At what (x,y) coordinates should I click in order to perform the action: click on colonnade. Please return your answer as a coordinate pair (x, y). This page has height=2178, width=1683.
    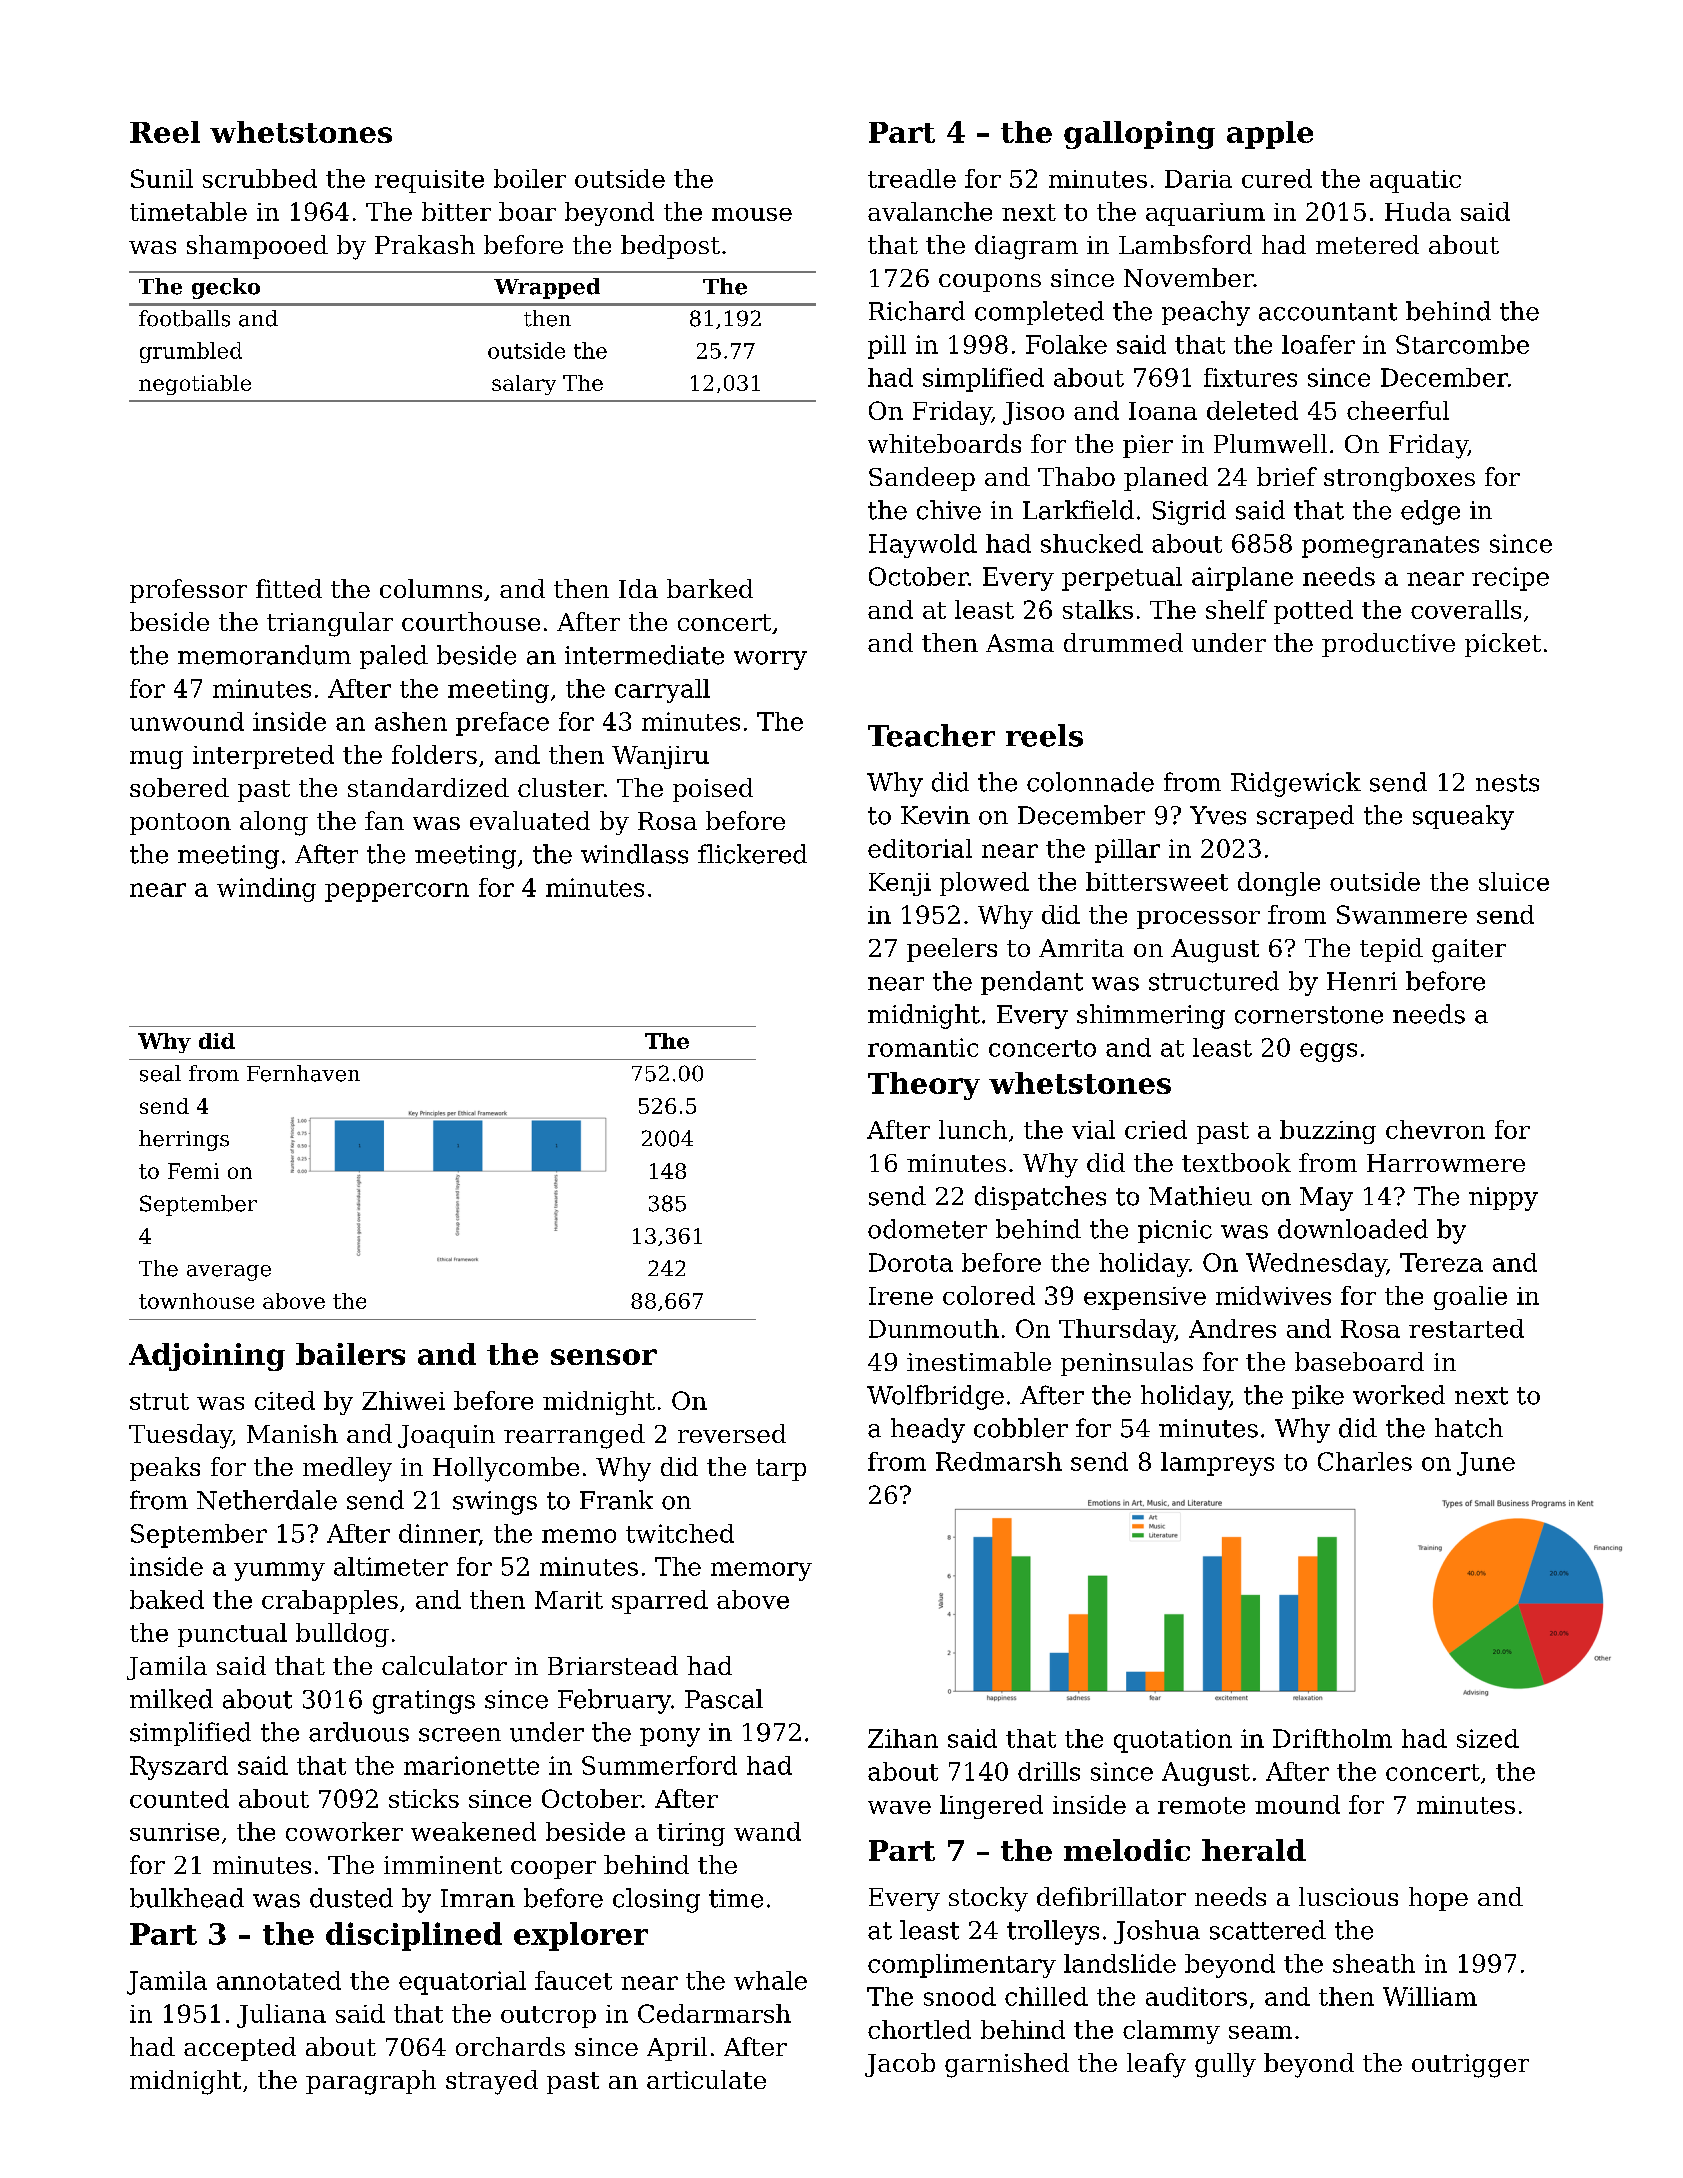
    Looking at the image, I should click on (1090, 782).
